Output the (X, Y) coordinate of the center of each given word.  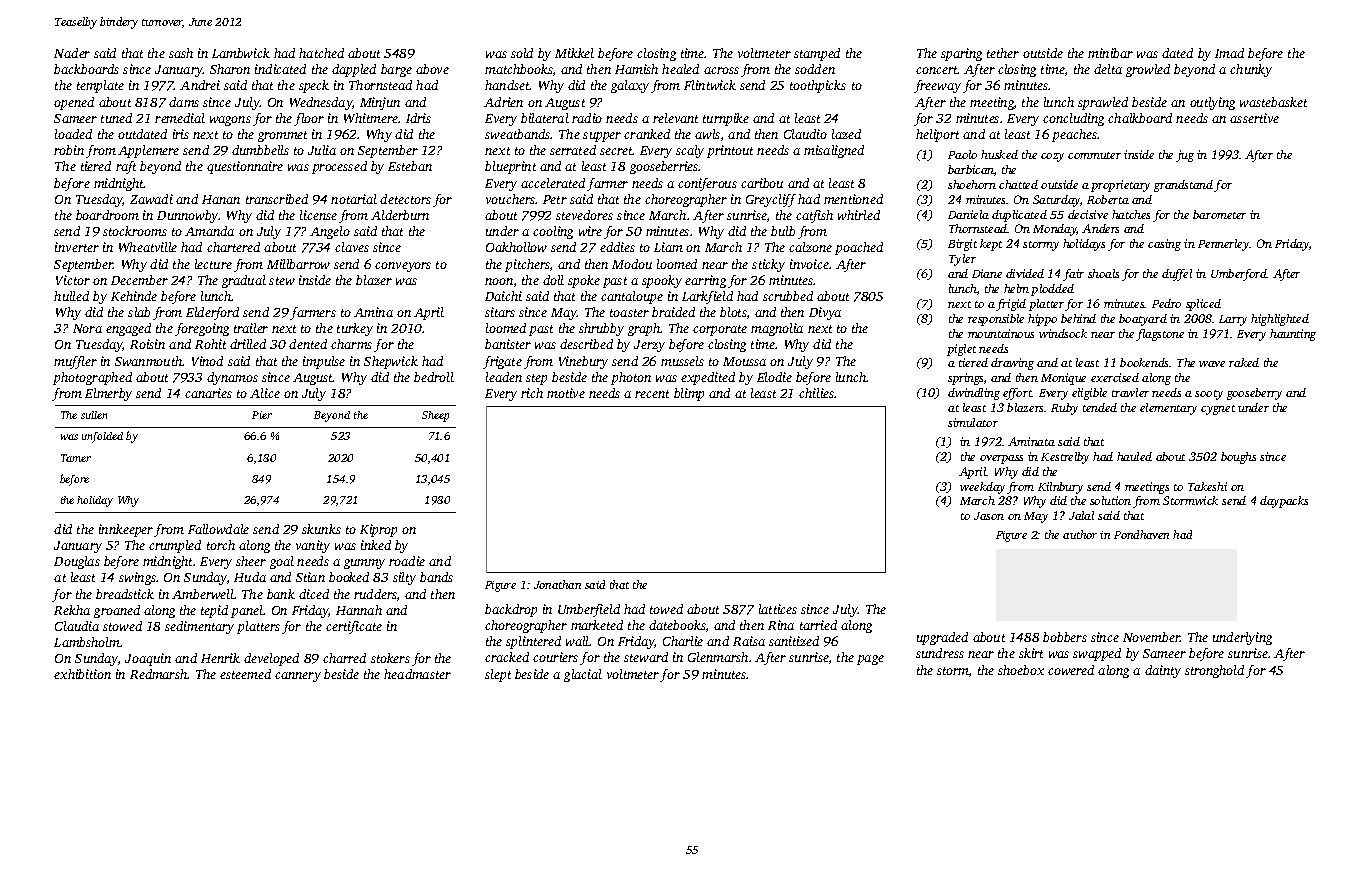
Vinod (207, 361)
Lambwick (241, 53)
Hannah (359, 610)
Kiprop (378, 530)
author (1080, 534)
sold (522, 53)
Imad (1229, 53)
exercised (1115, 377)
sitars (500, 312)
